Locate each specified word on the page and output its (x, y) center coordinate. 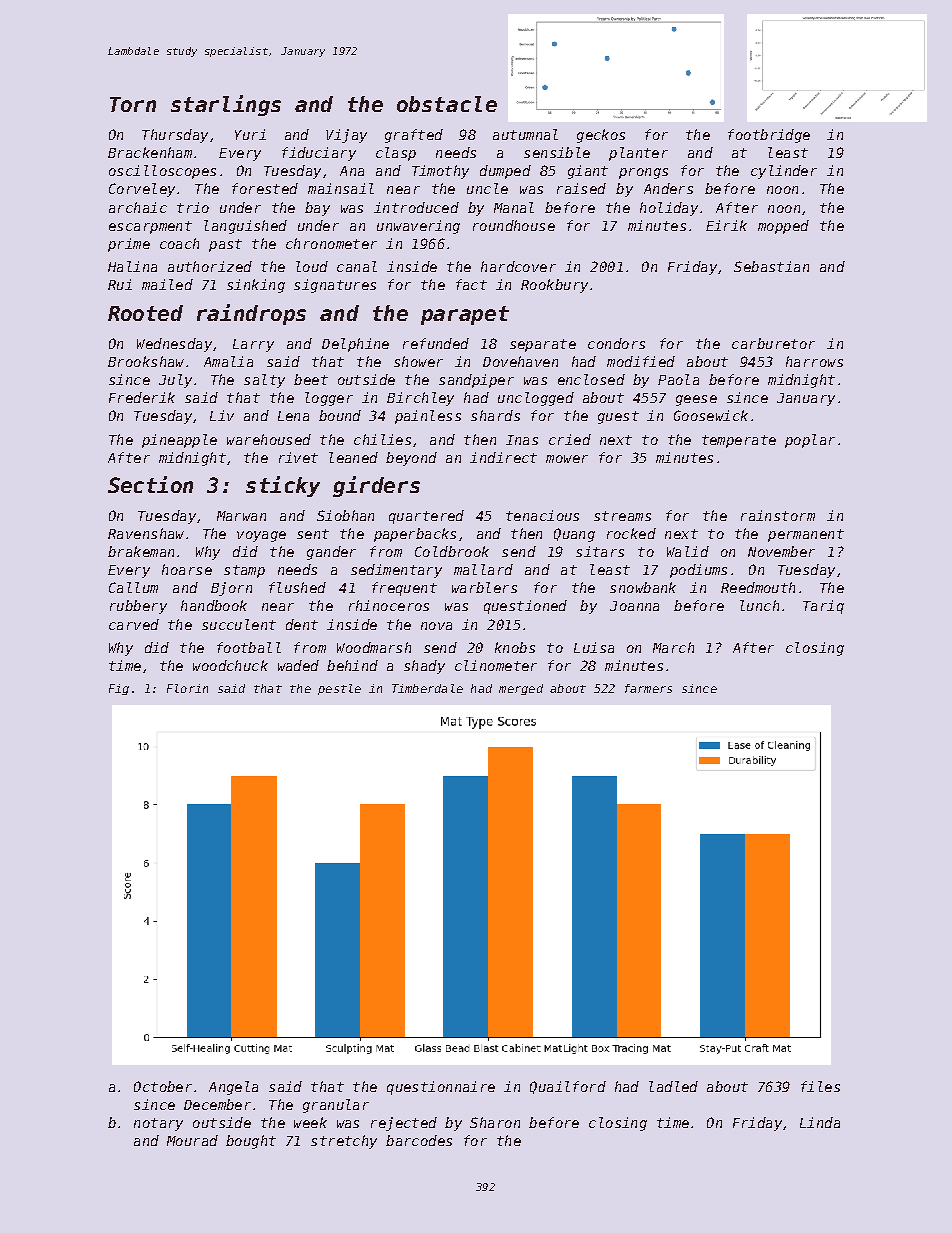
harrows (814, 361)
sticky (283, 486)
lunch (759, 605)
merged (521, 689)
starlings (226, 105)
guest (618, 417)
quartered (426, 517)
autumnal (525, 134)
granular (336, 1106)
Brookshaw (146, 361)
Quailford (568, 1087)
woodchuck (230, 665)
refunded (436, 343)
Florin (187, 688)
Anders (668, 188)
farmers (648, 688)
